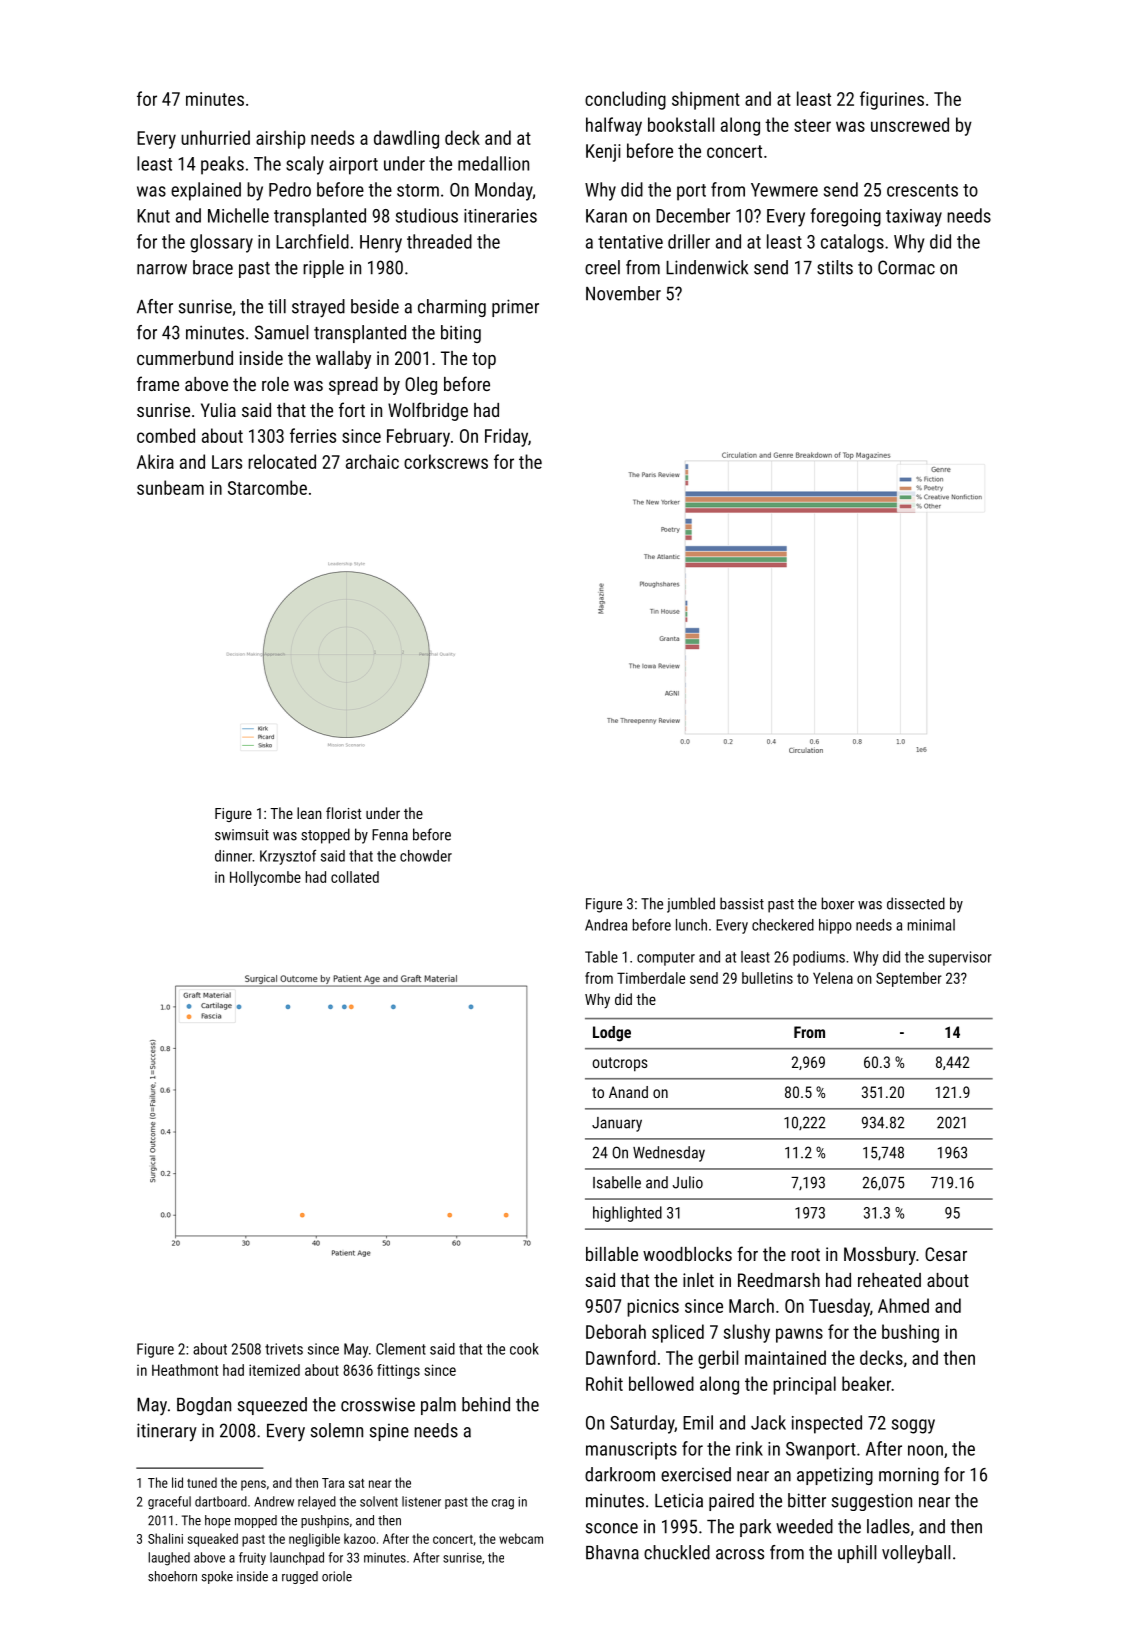 Image resolution: width=1129 pixels, height=1635 pixels. I want to click on shoehorn, so click(172, 1576).
